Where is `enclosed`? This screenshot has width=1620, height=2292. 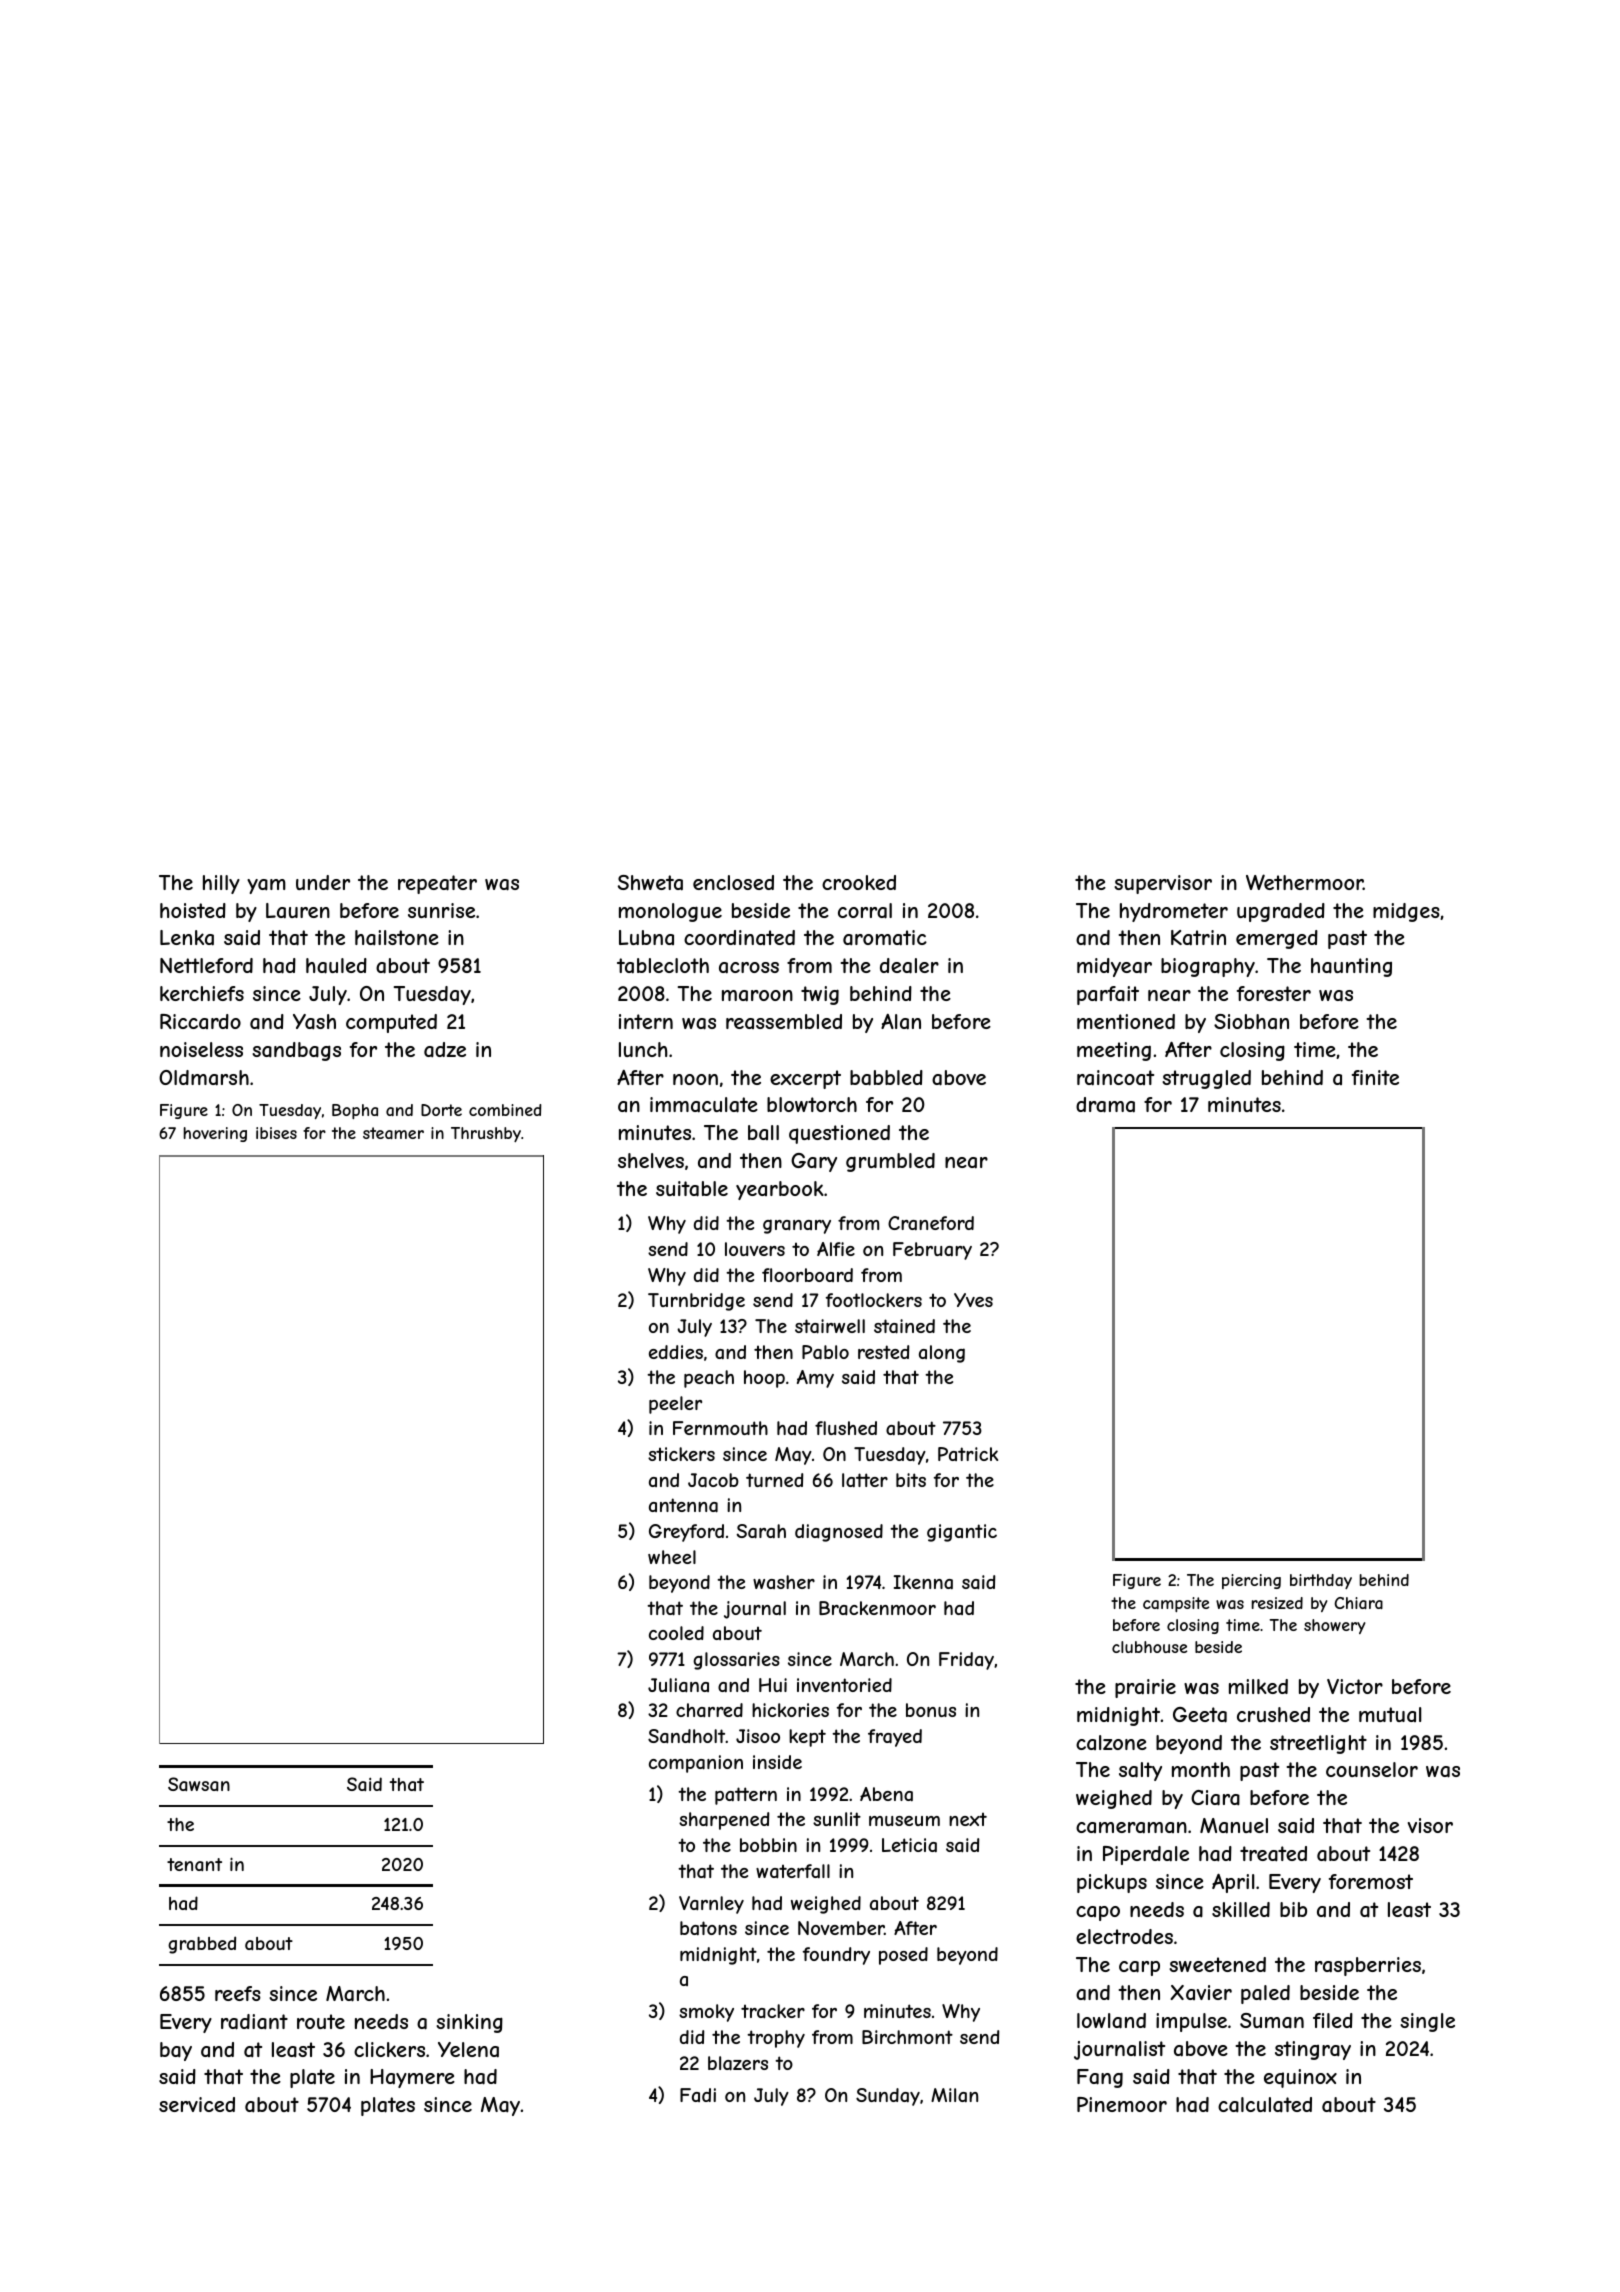
enclosed is located at coordinates (733, 882).
